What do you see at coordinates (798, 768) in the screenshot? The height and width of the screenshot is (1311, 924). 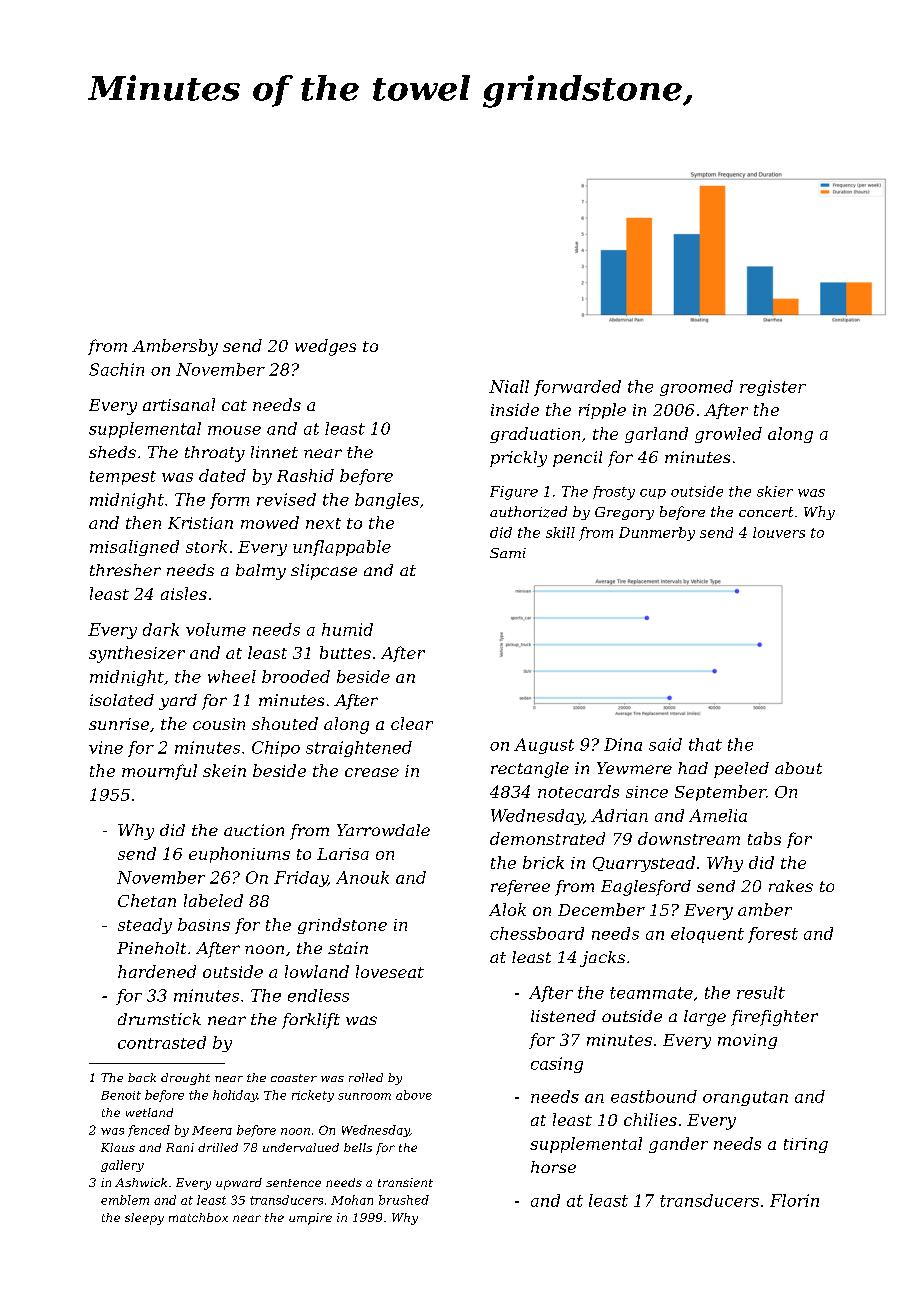 I see `about` at bounding box center [798, 768].
